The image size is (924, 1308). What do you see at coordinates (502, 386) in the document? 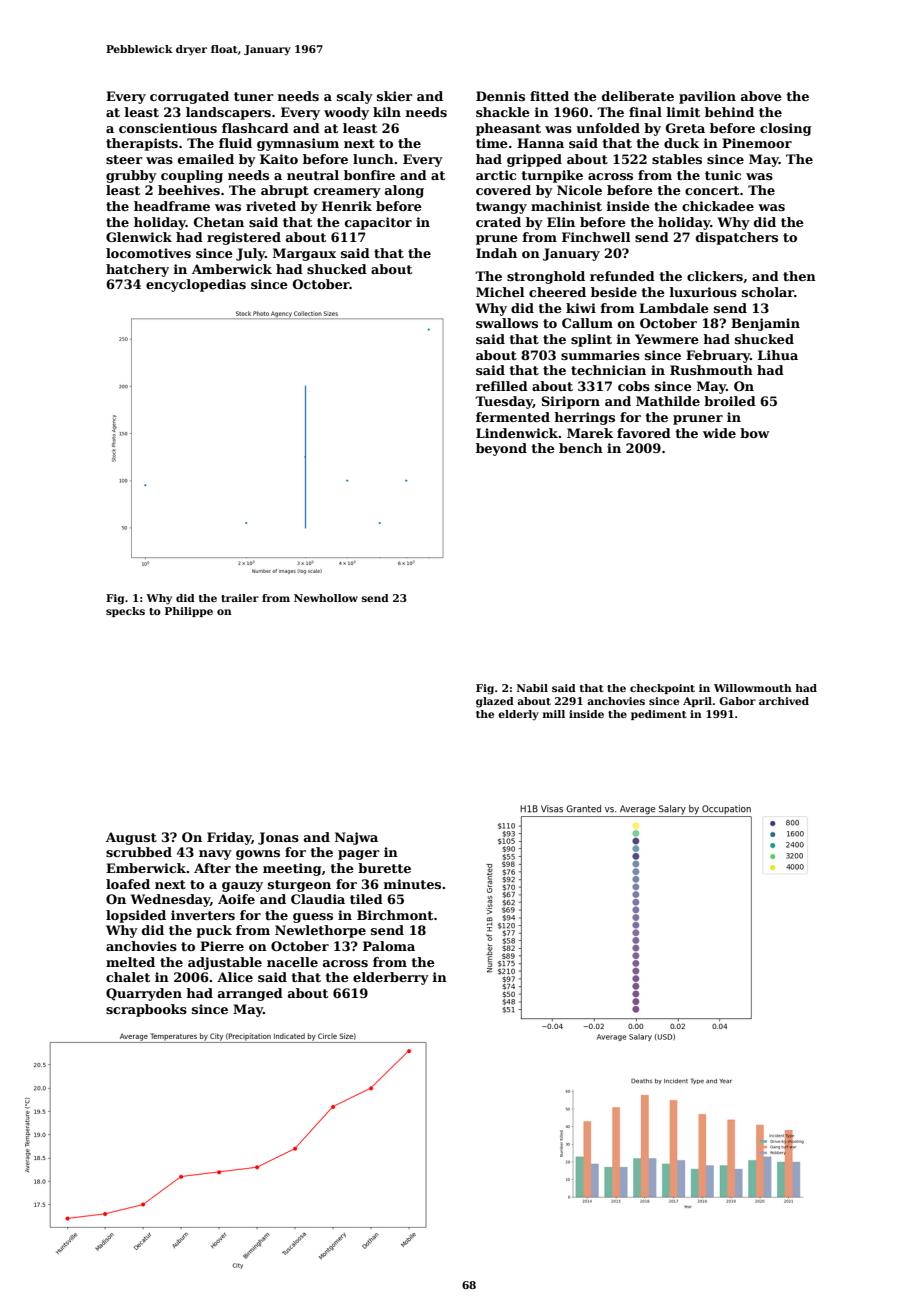
I see `refilled` at bounding box center [502, 386].
